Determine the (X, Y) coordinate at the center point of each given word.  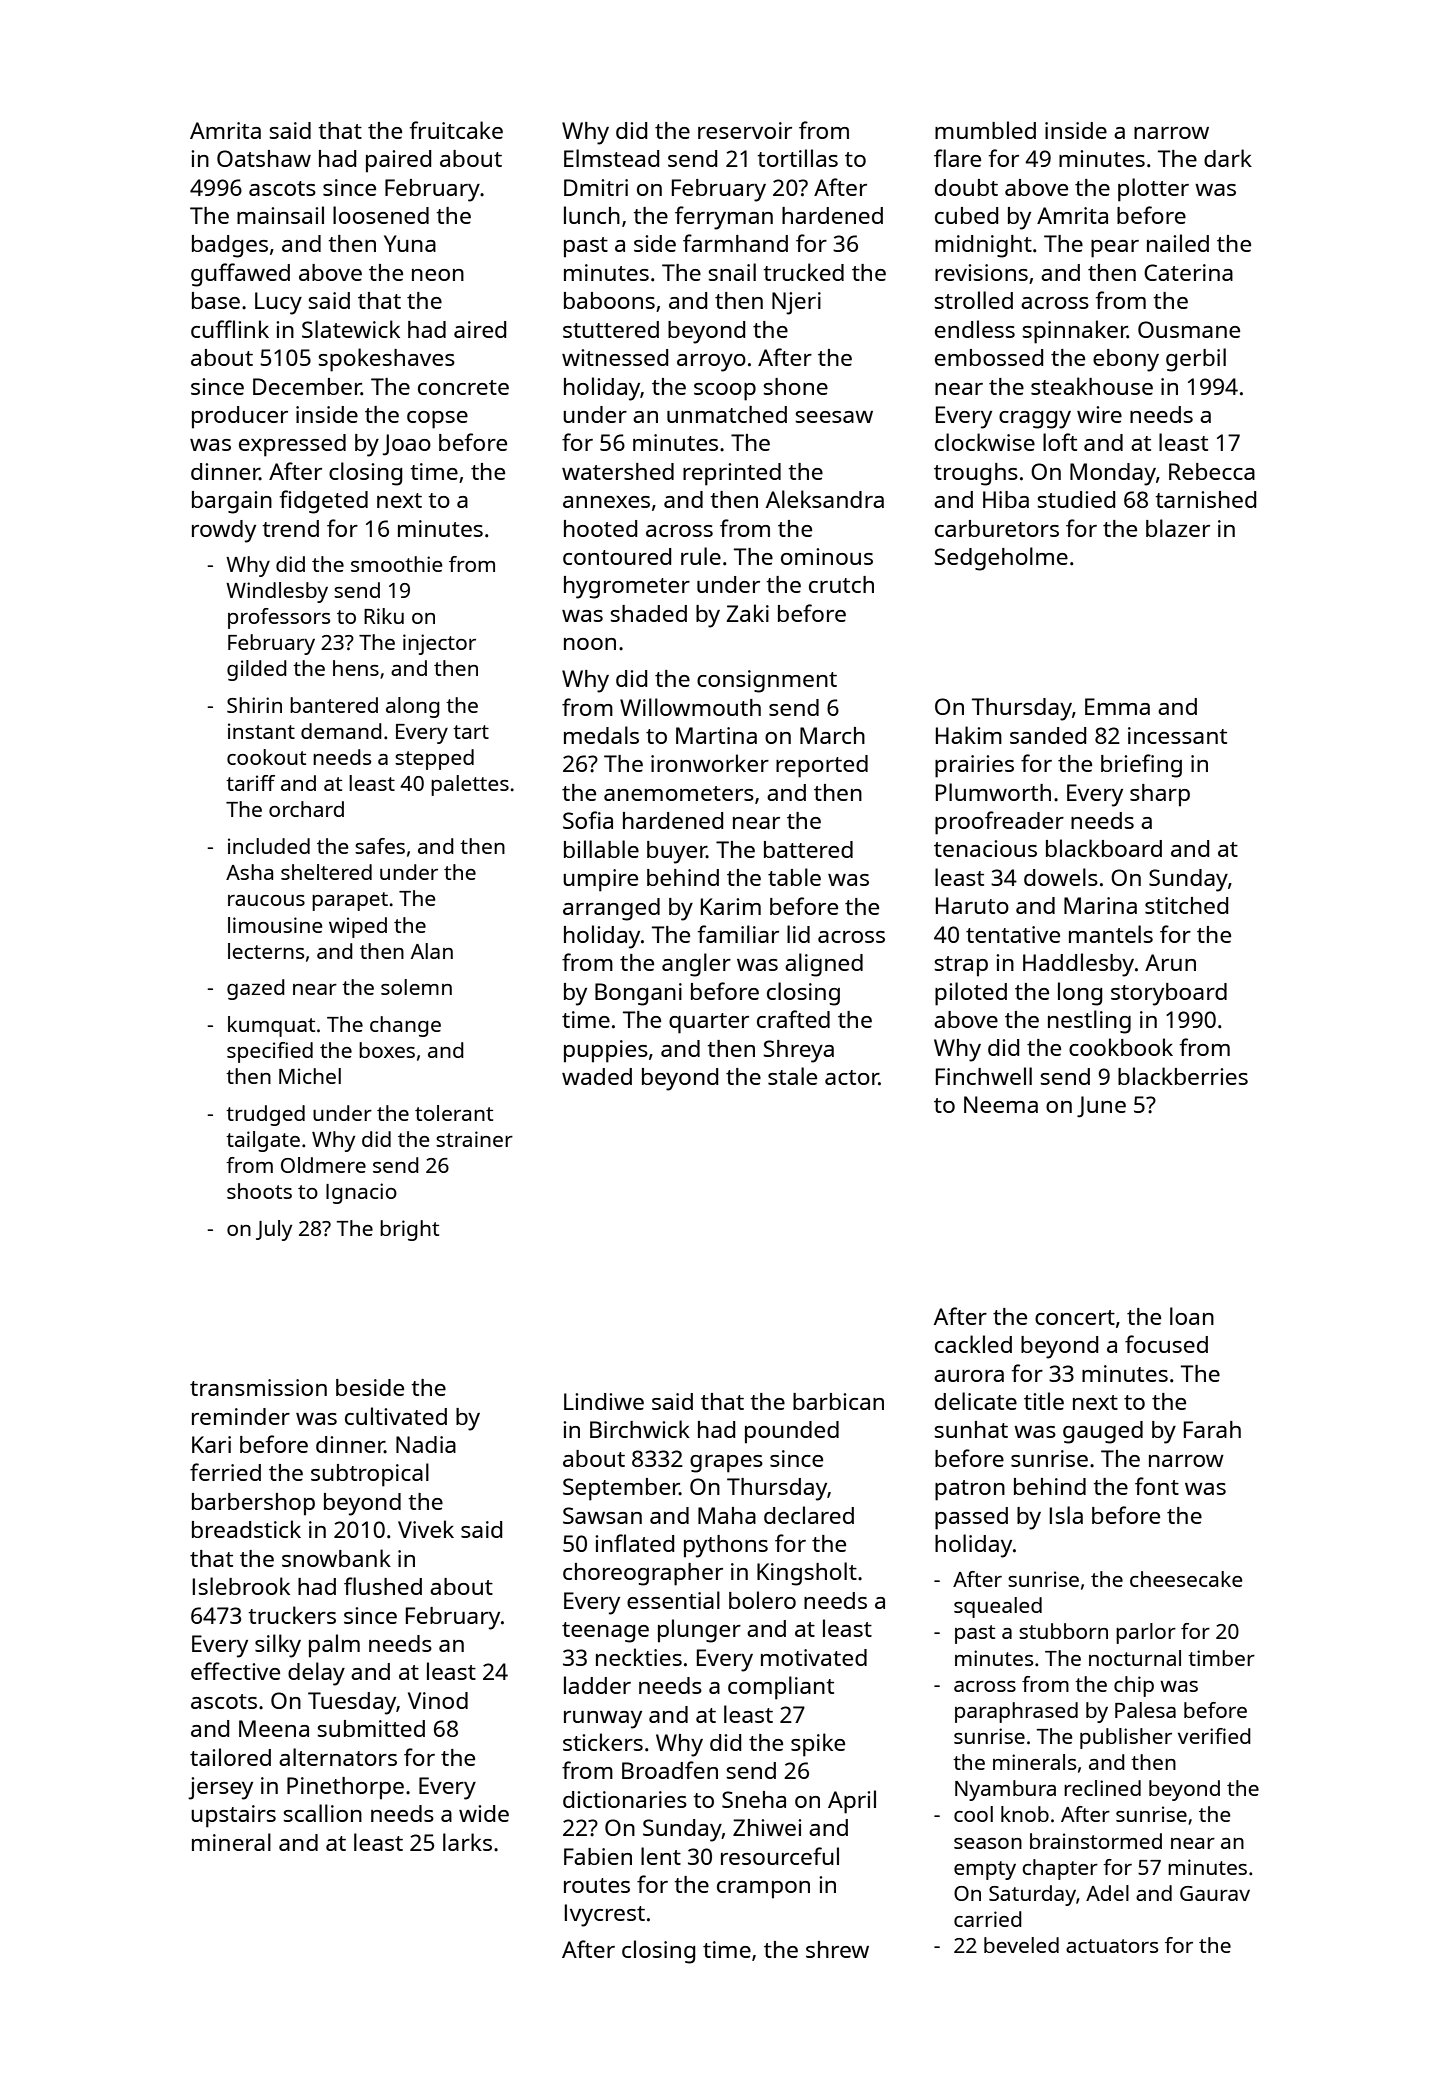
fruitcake (456, 130)
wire (1099, 414)
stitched (1186, 905)
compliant (781, 1688)
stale (792, 1076)
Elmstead (611, 158)
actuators (1112, 1946)
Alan (432, 951)
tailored (230, 1757)
